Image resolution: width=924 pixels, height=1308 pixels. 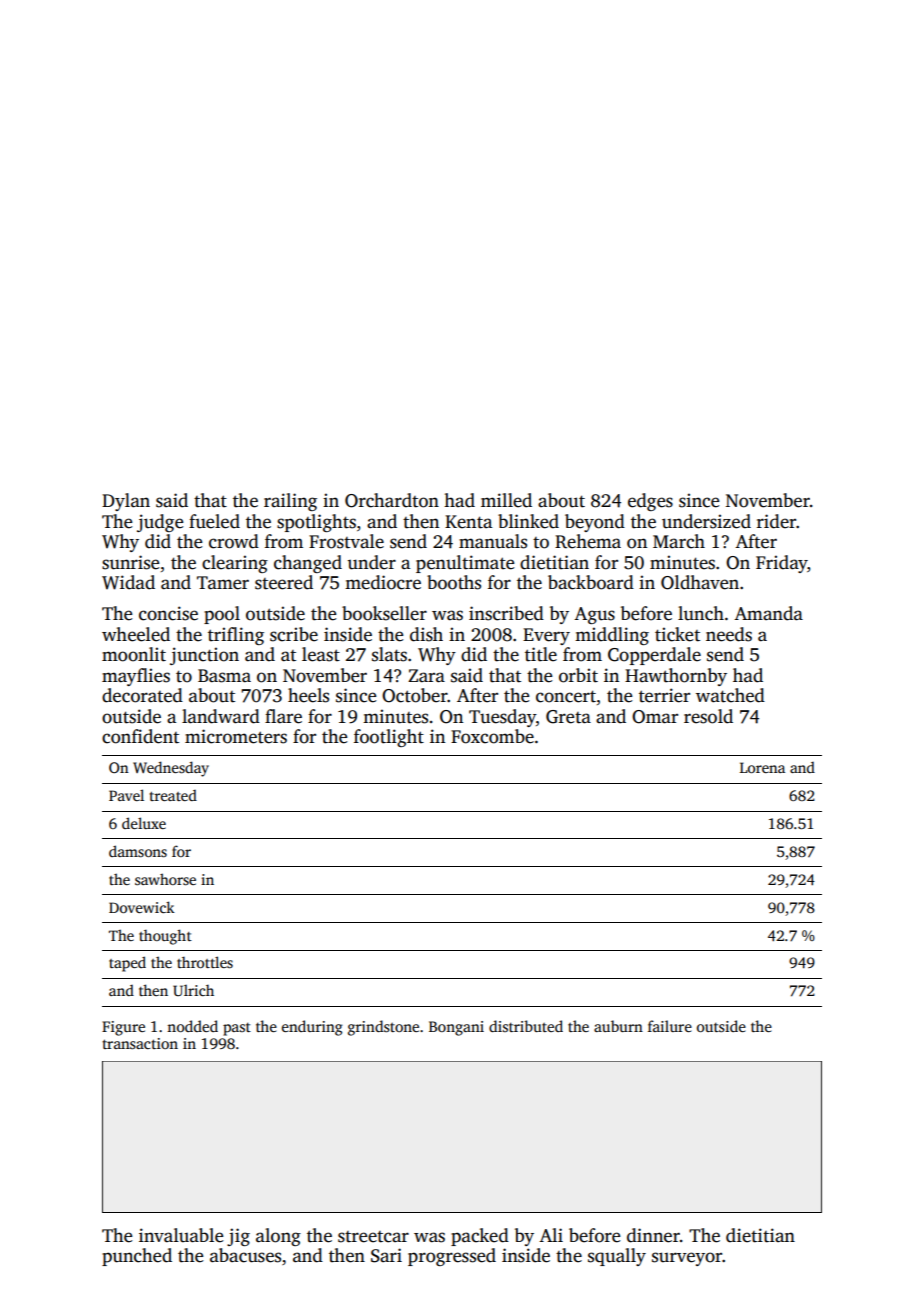 What do you see at coordinates (126, 502) in the page?
I see `Dylan` at bounding box center [126, 502].
